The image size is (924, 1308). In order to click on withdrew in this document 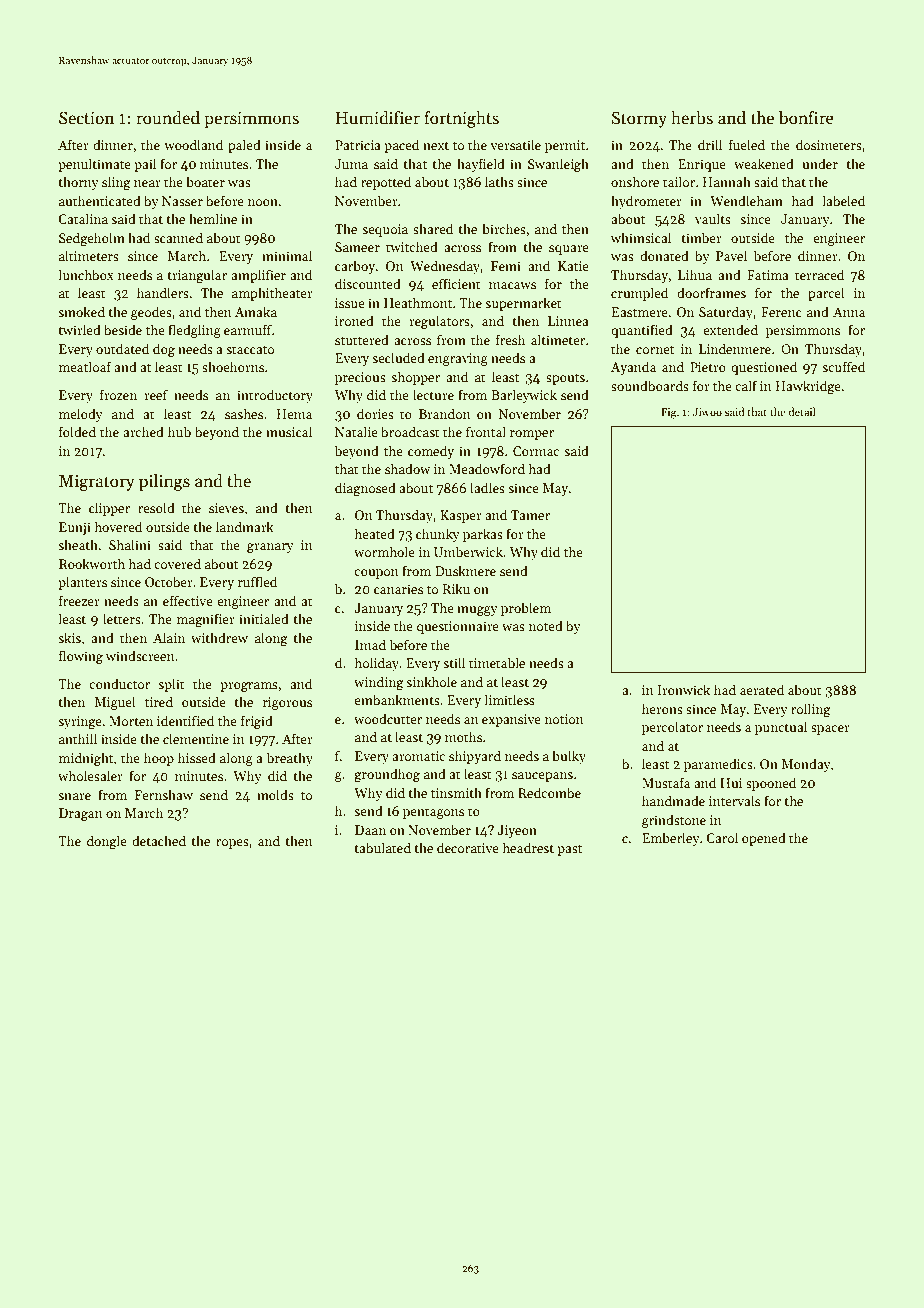, I will do `click(219, 637)`.
